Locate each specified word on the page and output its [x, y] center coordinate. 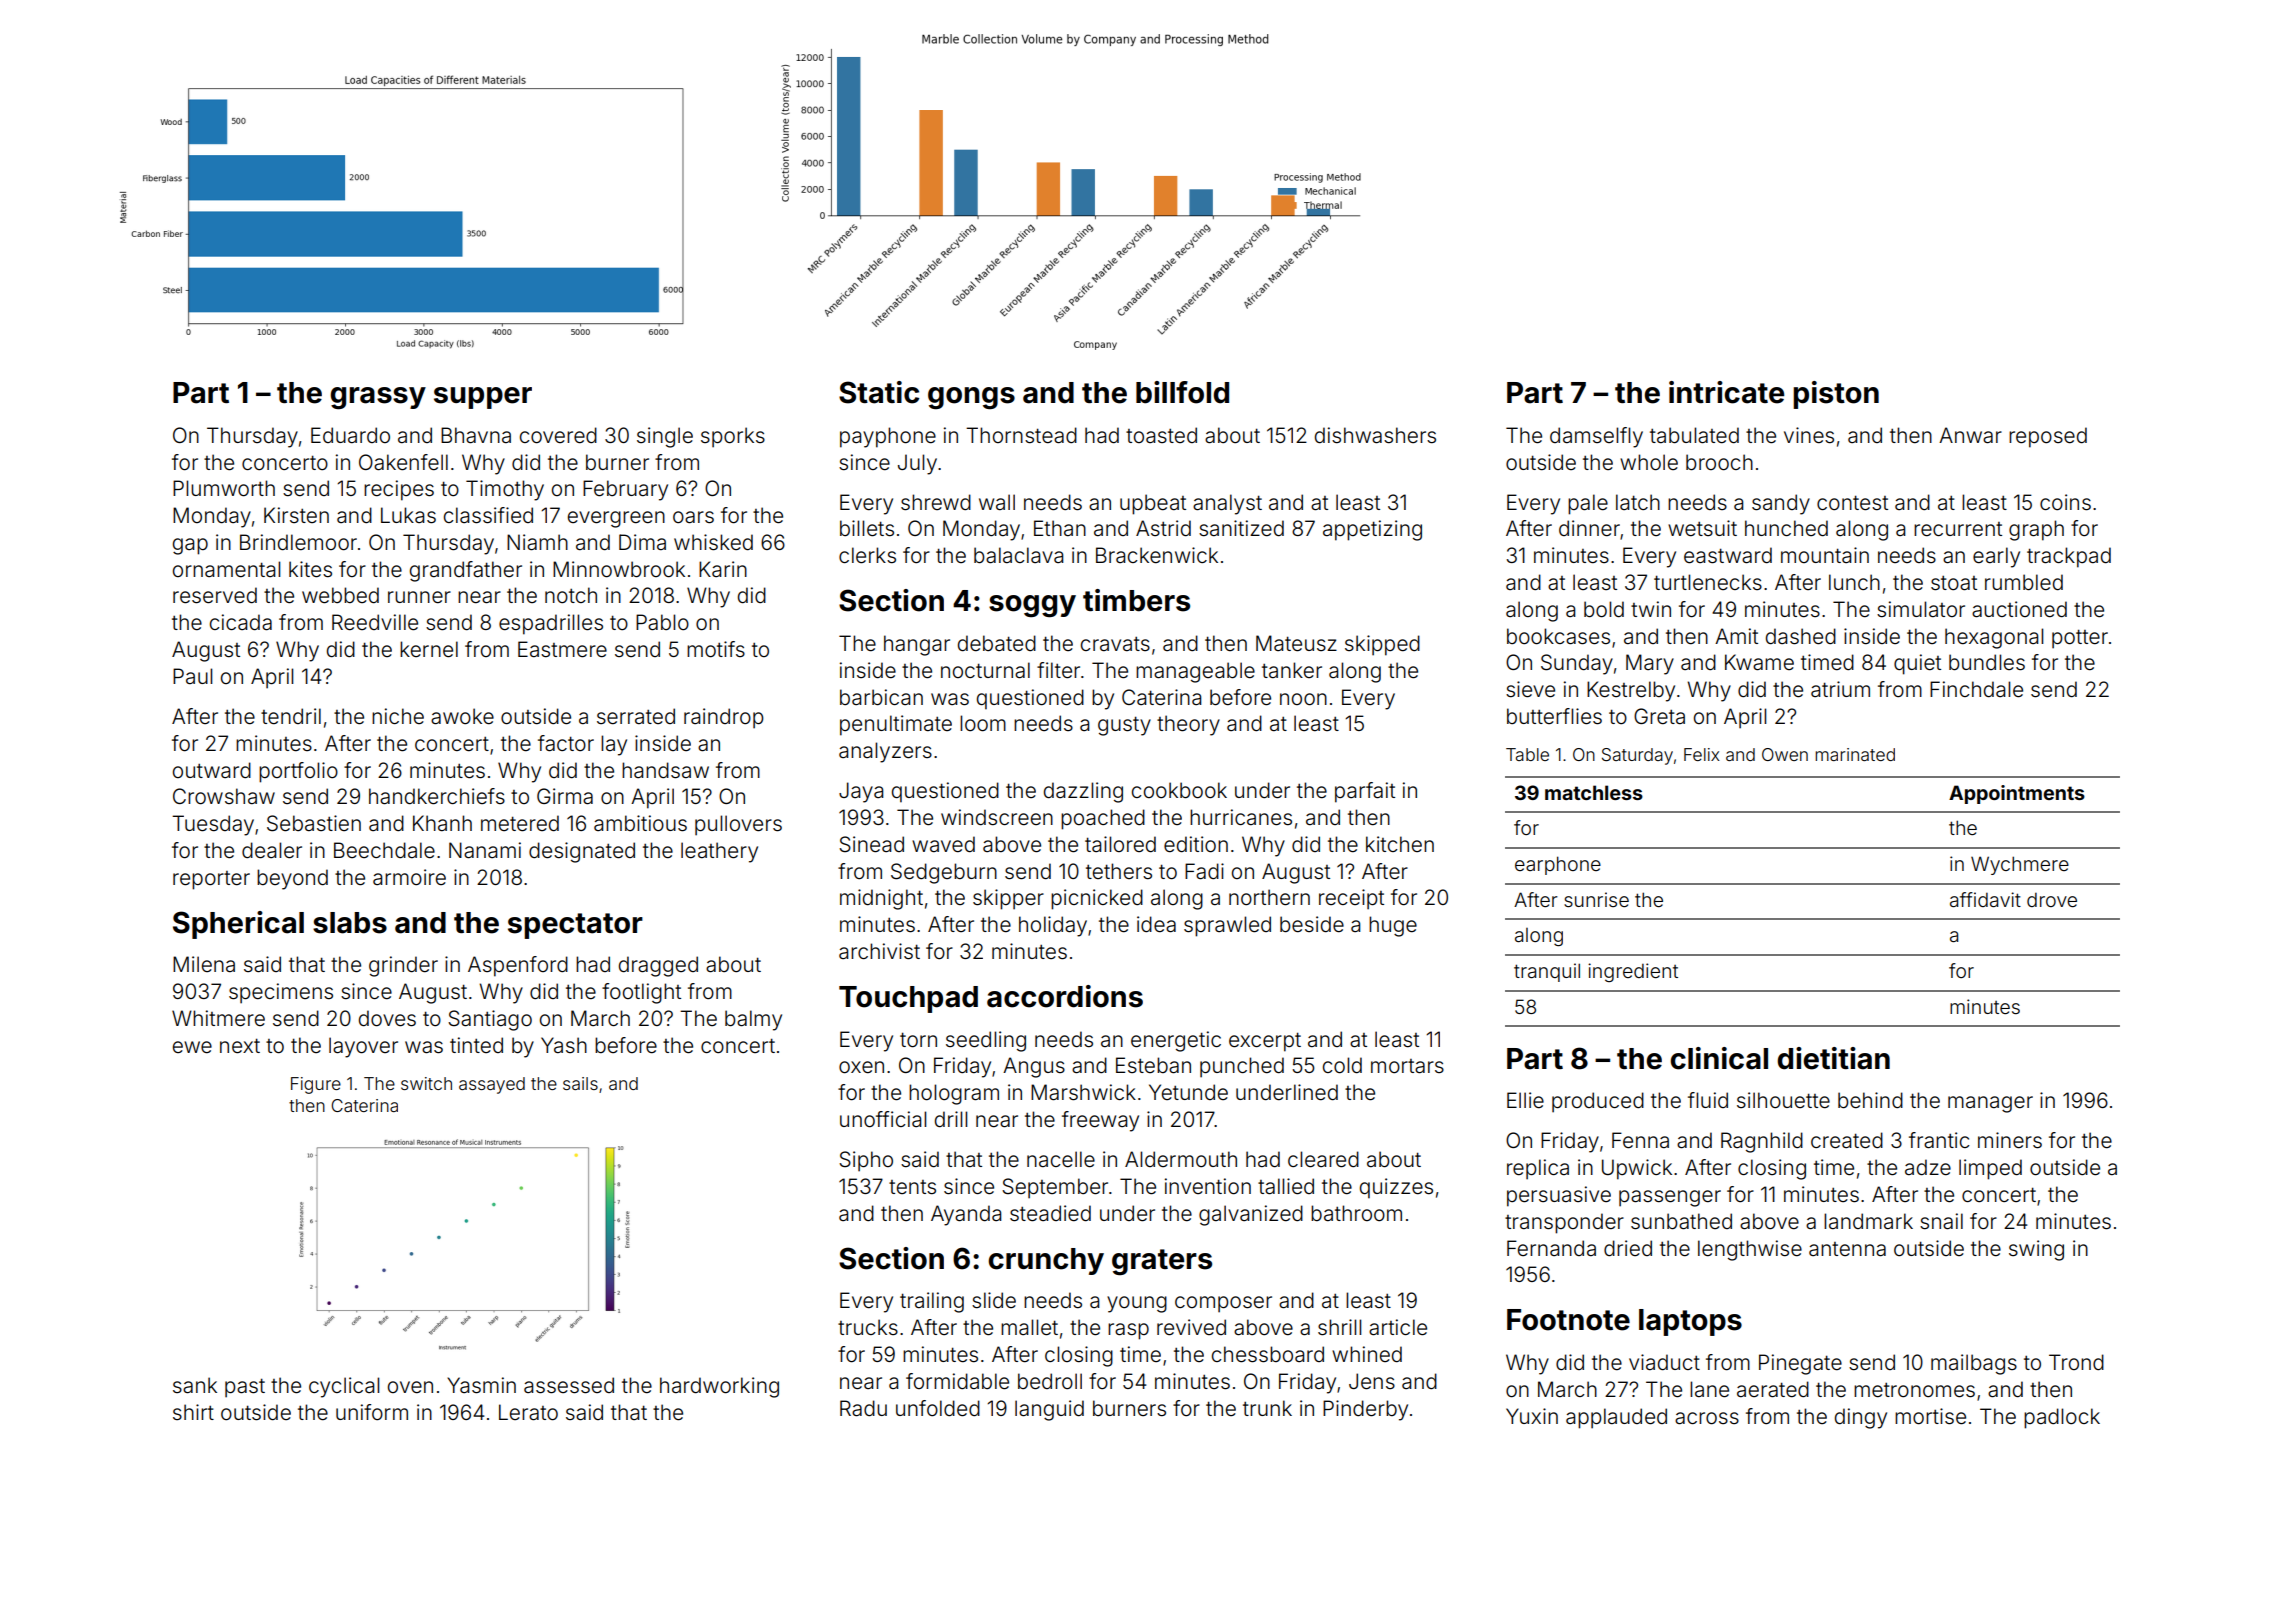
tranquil [1547, 972]
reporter [211, 880]
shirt [193, 1412]
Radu [863, 1408]
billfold [1182, 392]
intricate [1726, 392]
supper [483, 398]
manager [1990, 1104]
